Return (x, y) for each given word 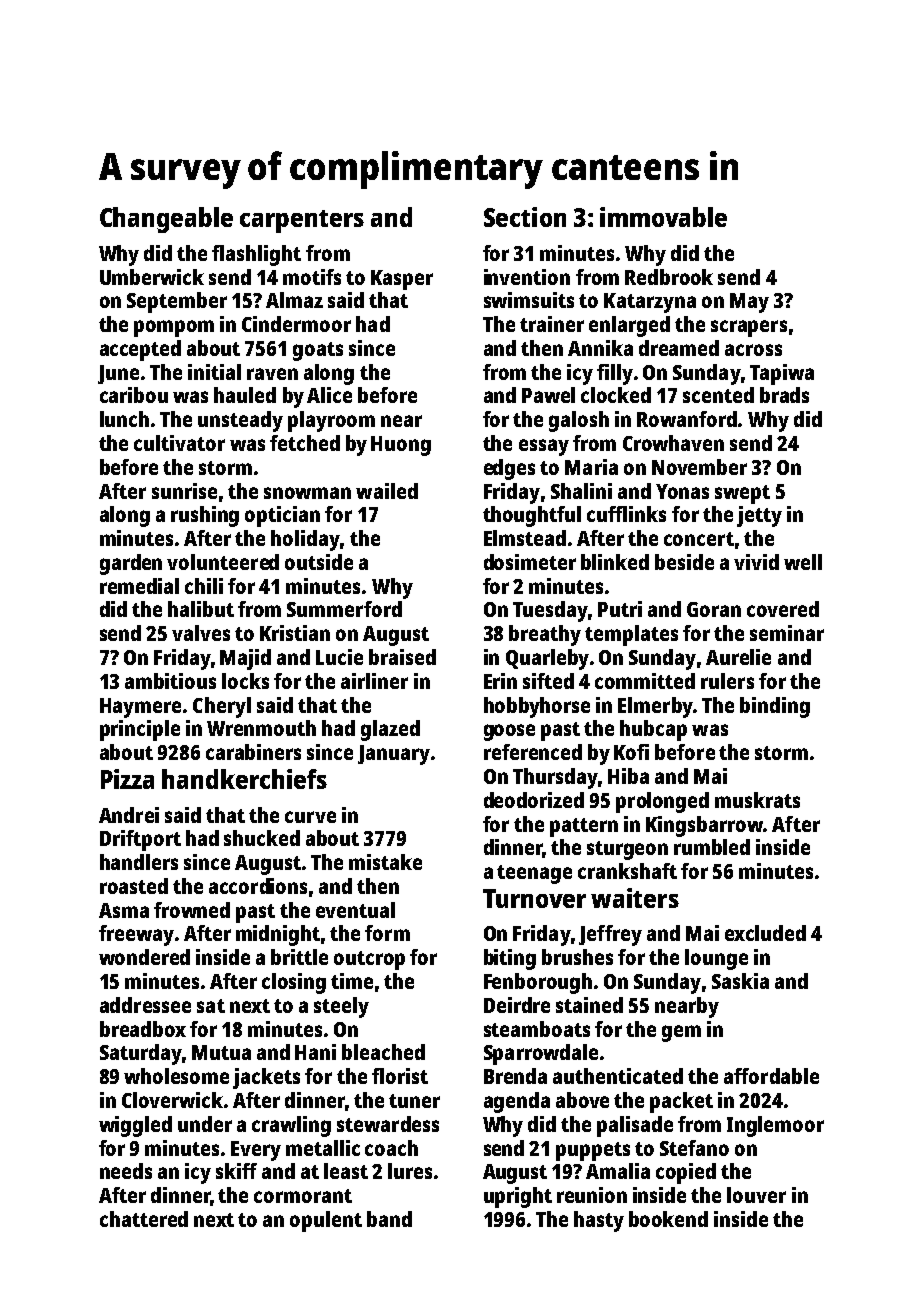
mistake (385, 862)
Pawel (548, 395)
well (803, 562)
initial (214, 372)
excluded (765, 933)
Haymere (140, 708)
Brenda (515, 1076)
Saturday (141, 1054)
